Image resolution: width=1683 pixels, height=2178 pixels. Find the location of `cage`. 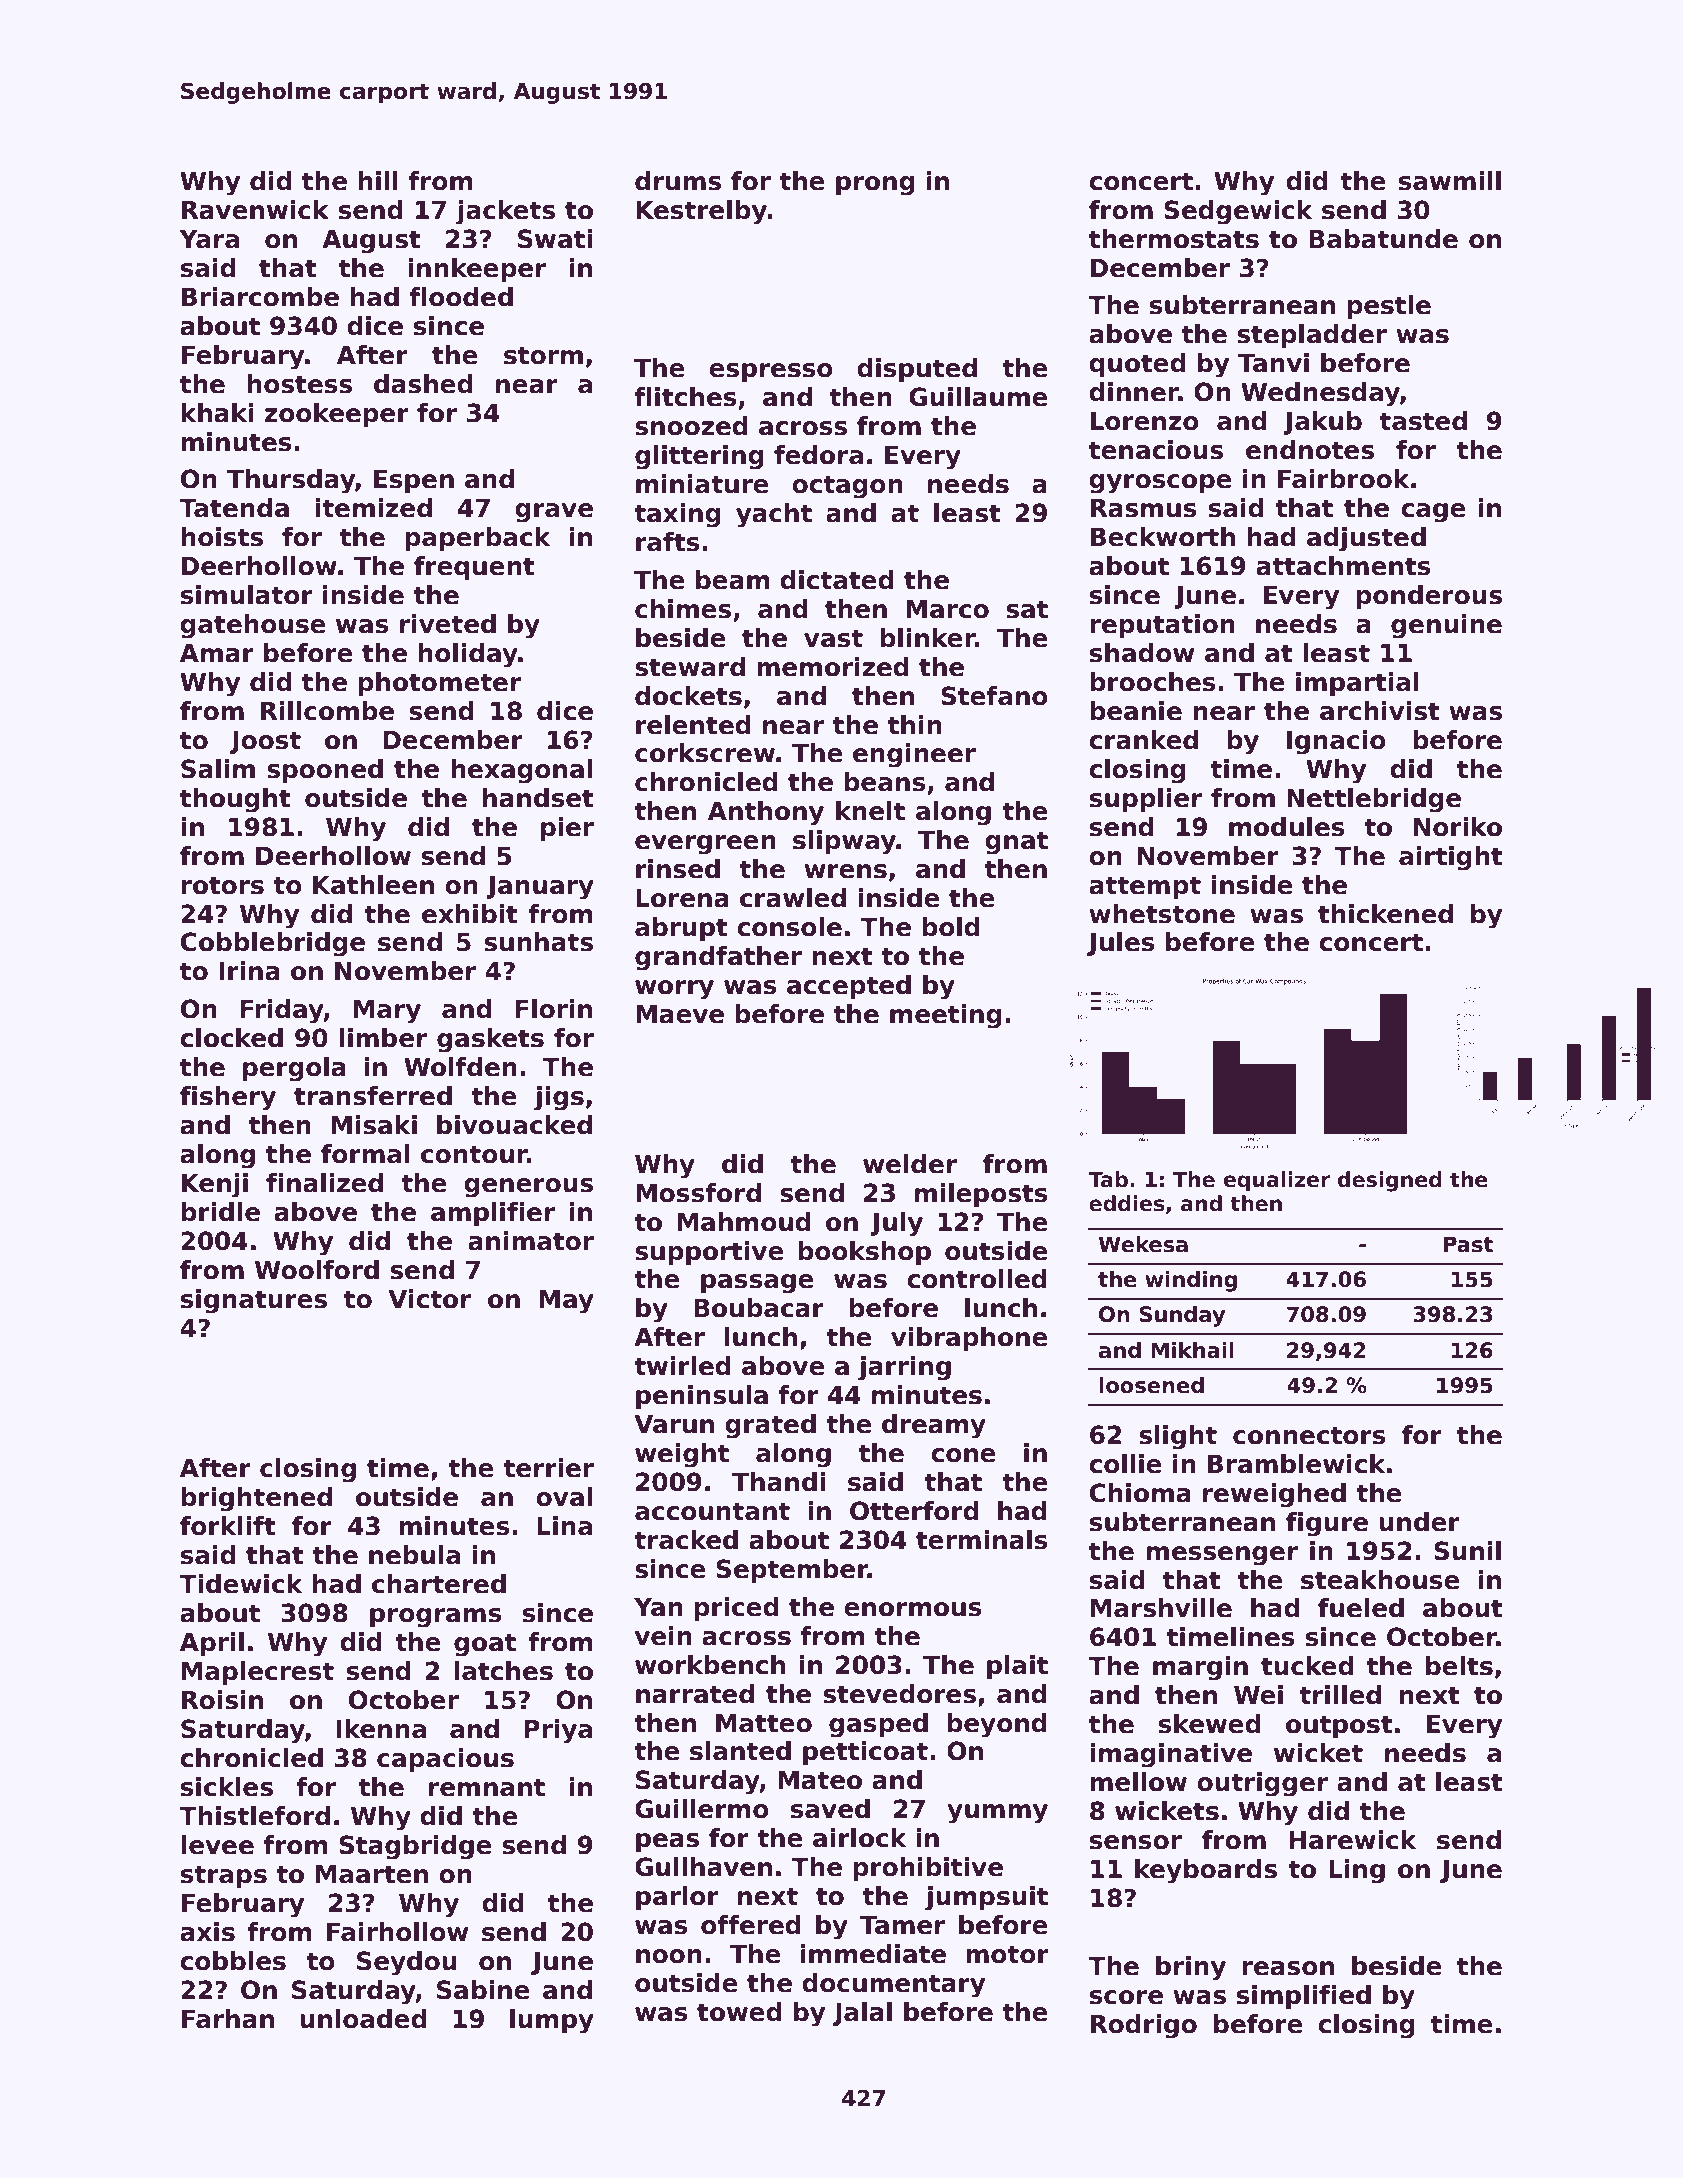

cage is located at coordinates (1433, 513).
